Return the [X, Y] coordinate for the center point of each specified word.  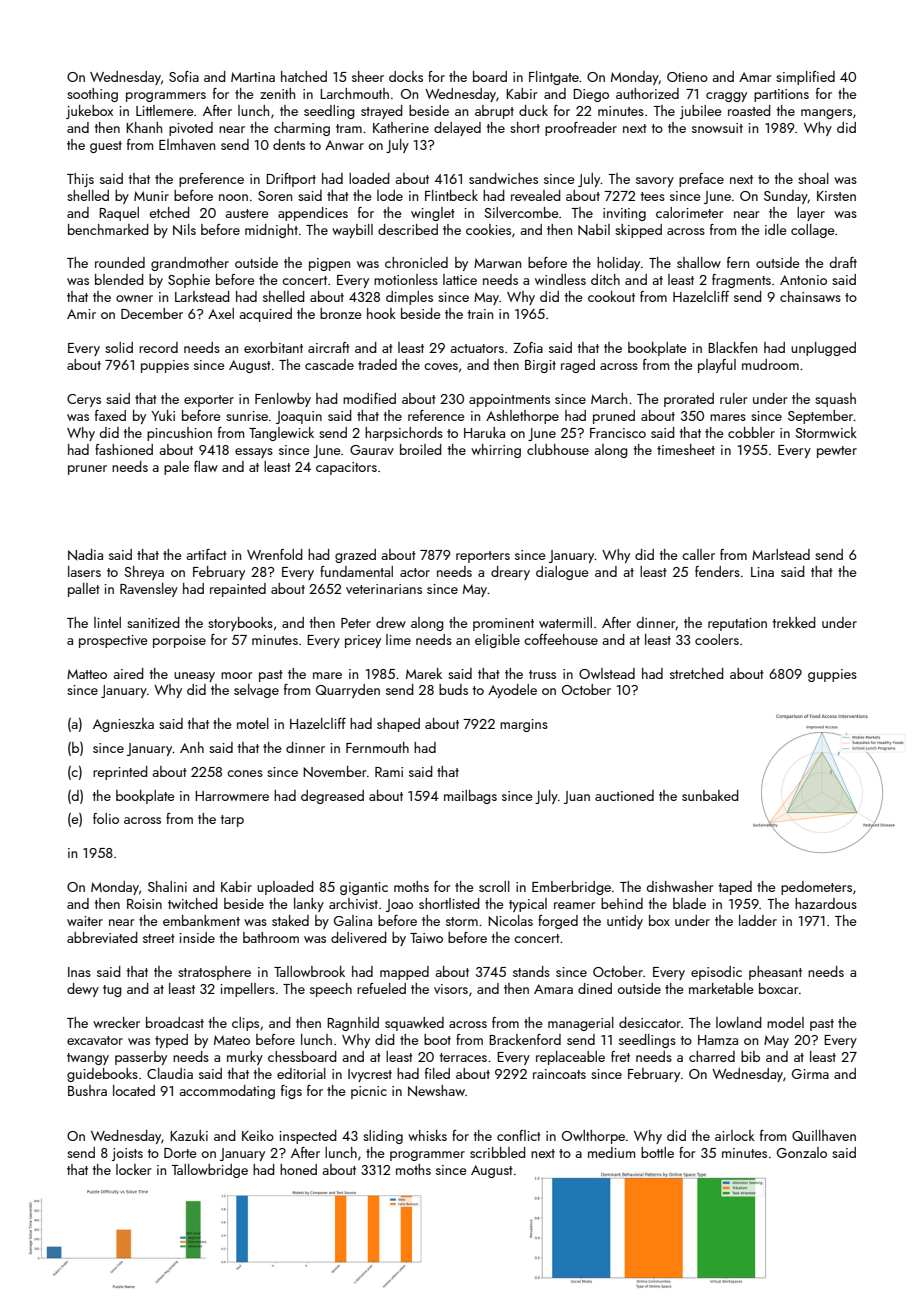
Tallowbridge [209, 1171]
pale [176, 468]
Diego [591, 95]
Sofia [184, 76]
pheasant [775, 973]
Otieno [687, 77]
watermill [565, 622]
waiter [85, 921]
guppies [832, 675]
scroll [494, 886]
